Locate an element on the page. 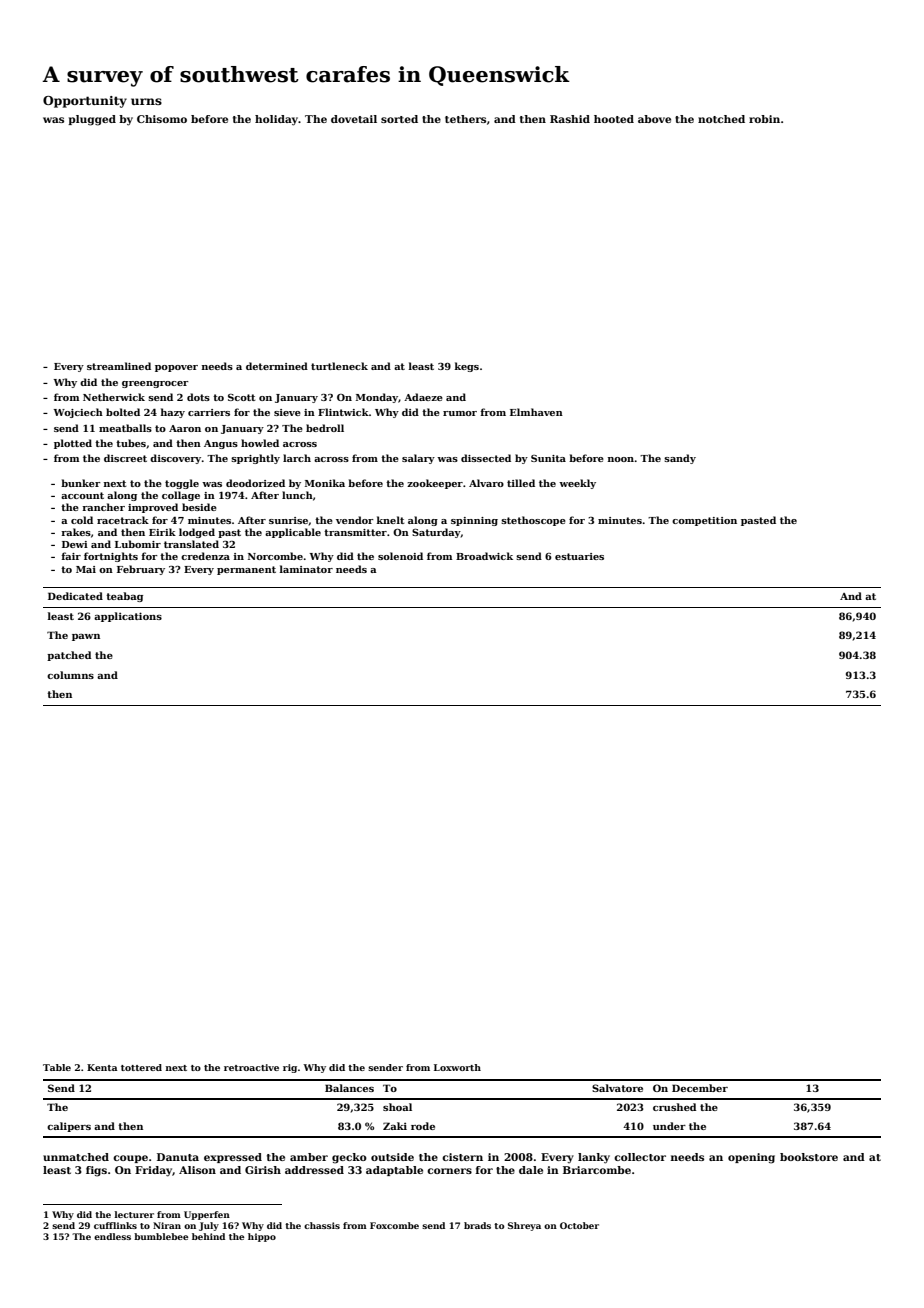  corners is located at coordinates (449, 1171).
